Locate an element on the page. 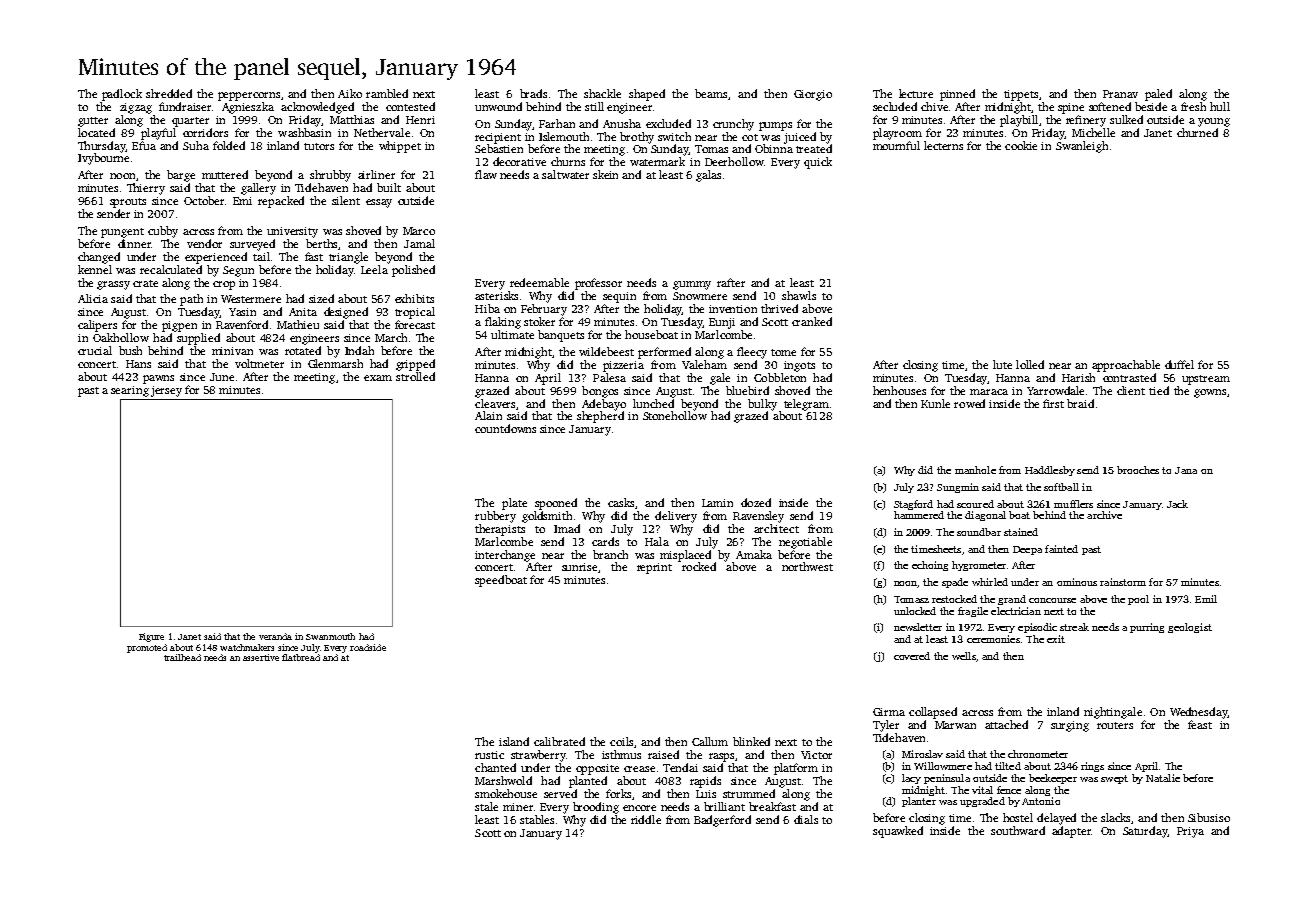 The height and width of the page is (924, 1308). lecterns is located at coordinates (943, 145).
